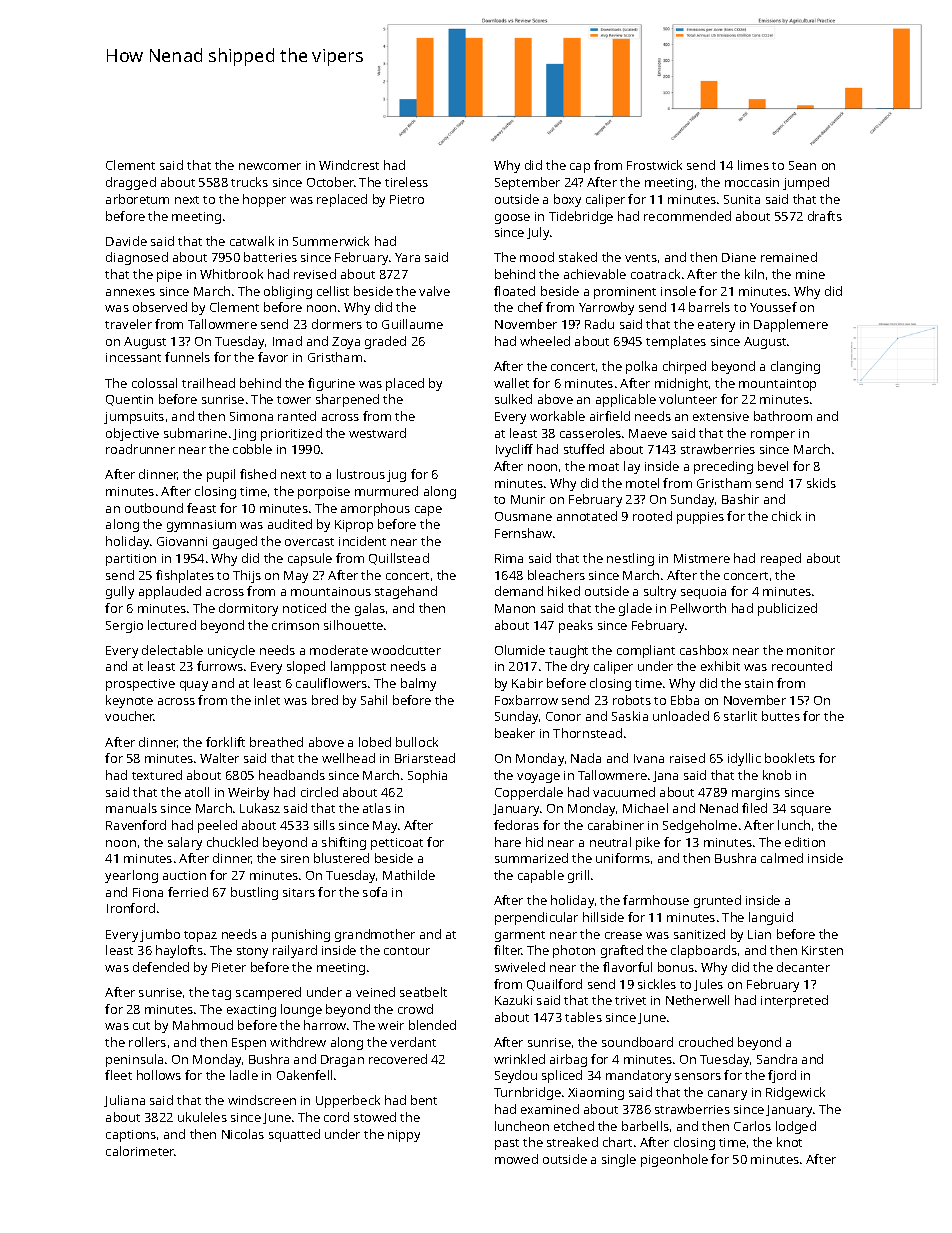 This page has height=1233, width=952. Describe the element at coordinates (406, 592) in the page. I see `stagehand` at that location.
